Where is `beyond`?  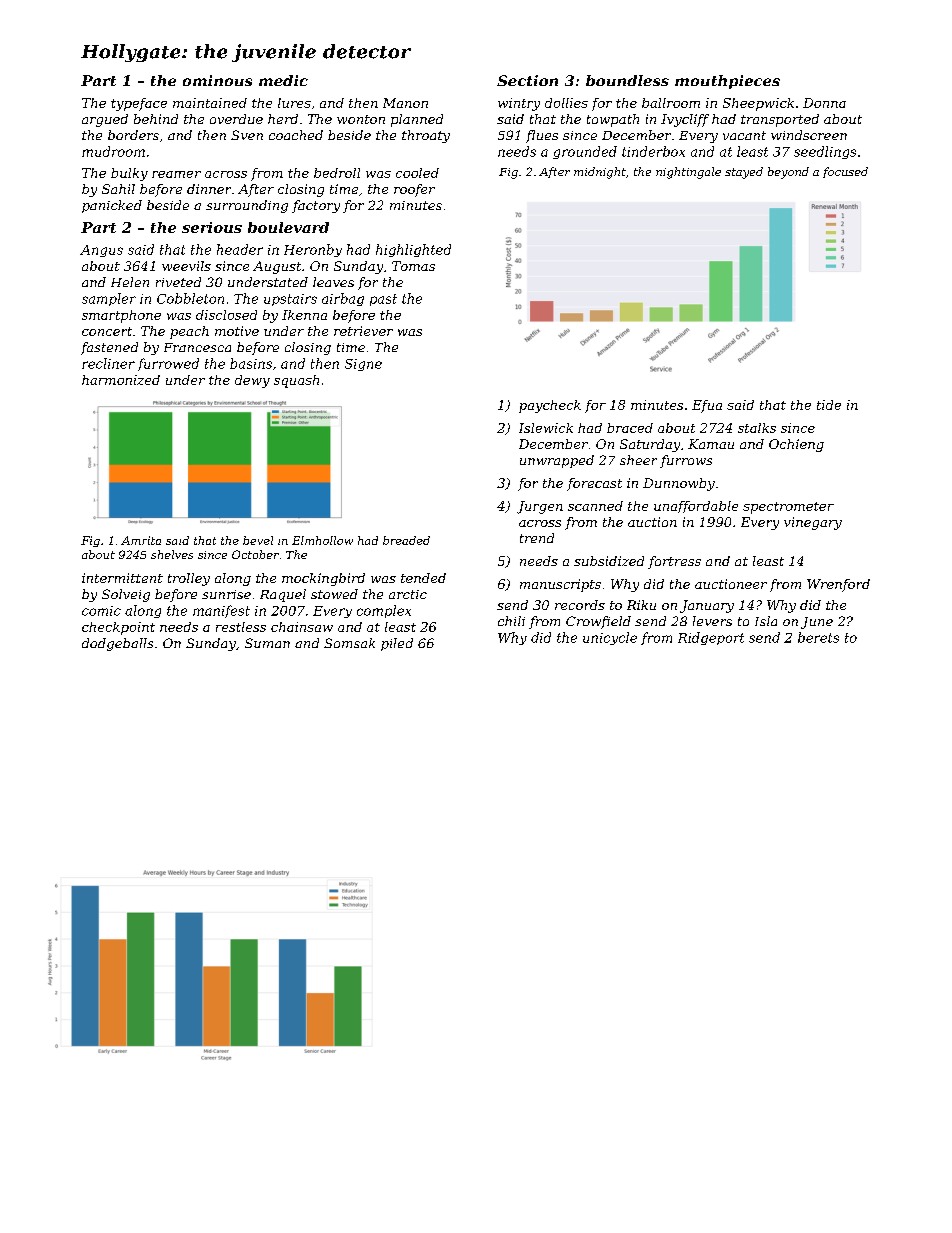 beyond is located at coordinates (788, 173).
